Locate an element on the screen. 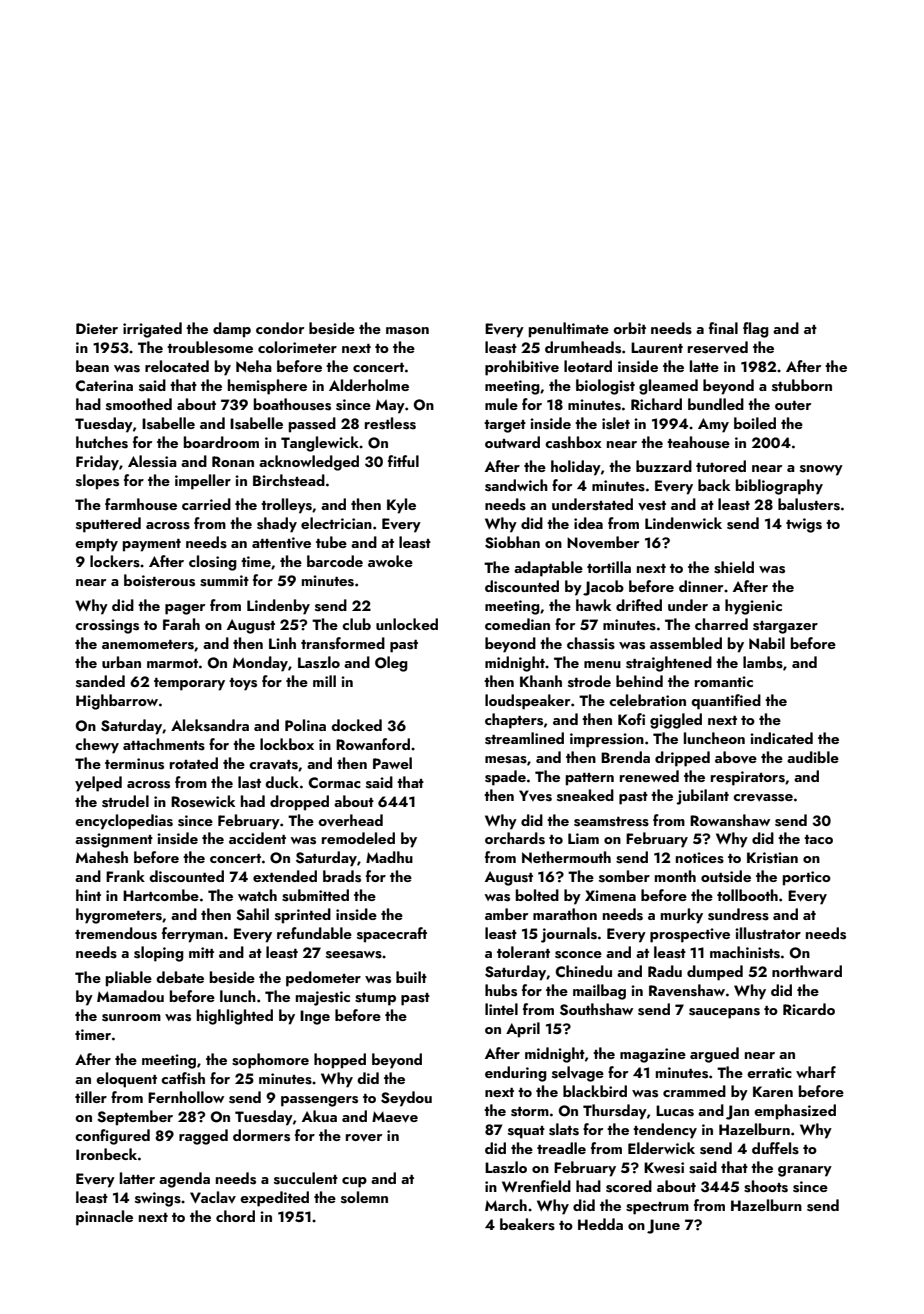 The height and width of the screenshot is (1314, 924). sneaked is located at coordinates (585, 795).
